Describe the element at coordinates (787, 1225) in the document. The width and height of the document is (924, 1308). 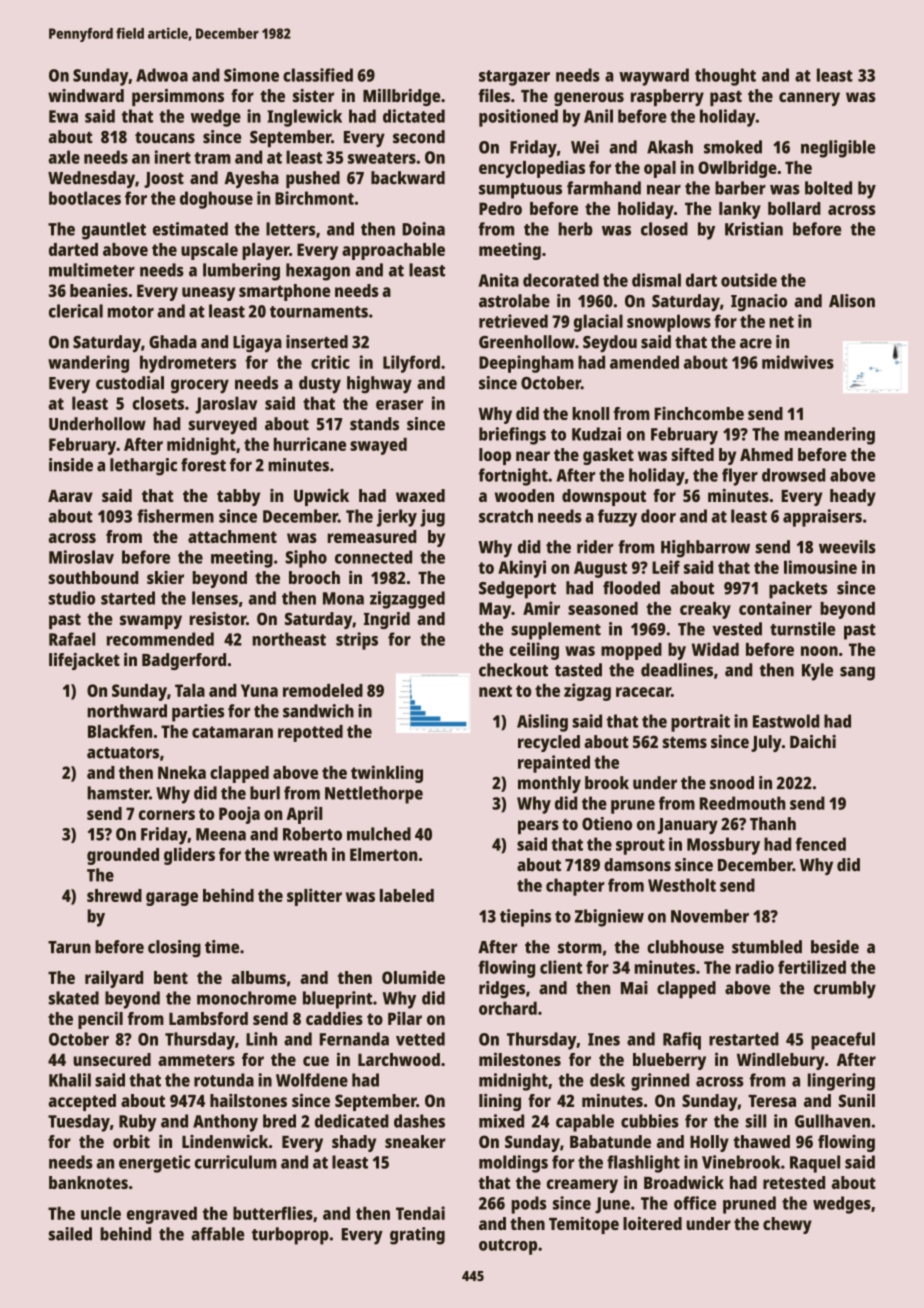
I see `chewy` at that location.
